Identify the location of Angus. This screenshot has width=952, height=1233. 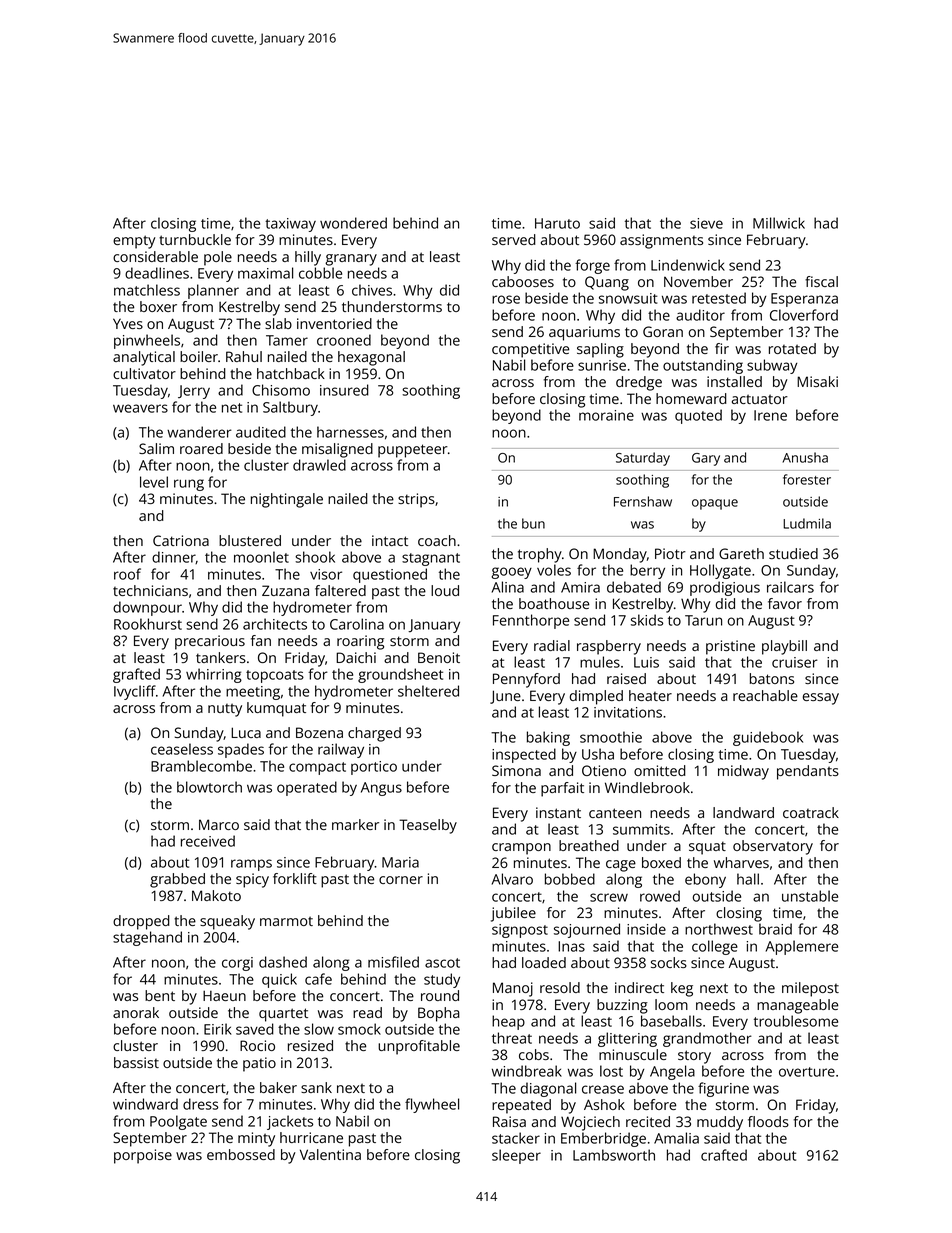
(381, 789).
